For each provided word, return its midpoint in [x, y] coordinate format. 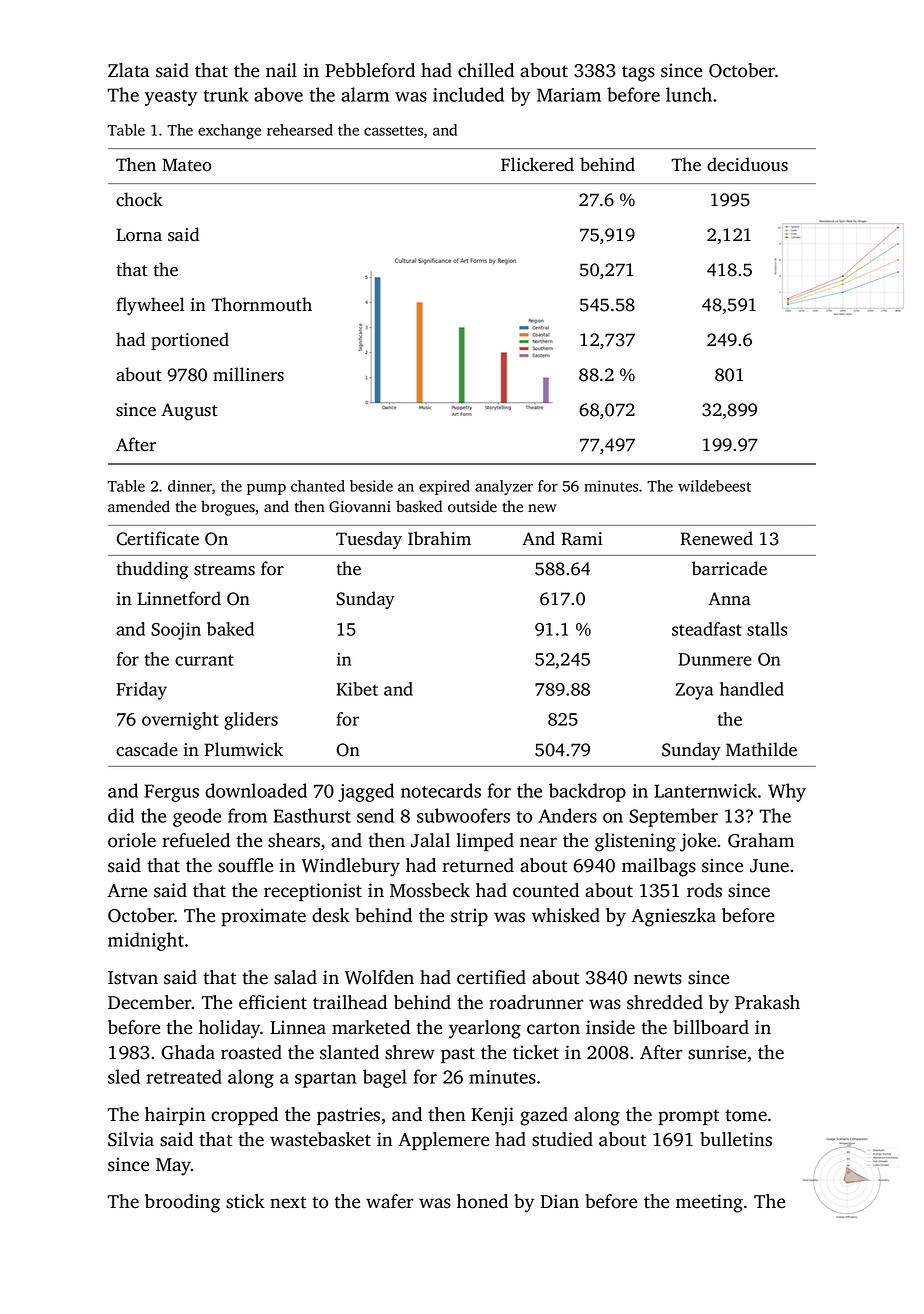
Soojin [176, 631]
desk [331, 915]
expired [444, 487]
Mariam [569, 95]
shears [294, 840]
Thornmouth [261, 304]
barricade [729, 568]
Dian [559, 1201]
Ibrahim [439, 538]
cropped [244, 1116]
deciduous [747, 164]
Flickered [537, 164]
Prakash [767, 1002]
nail [281, 70]
